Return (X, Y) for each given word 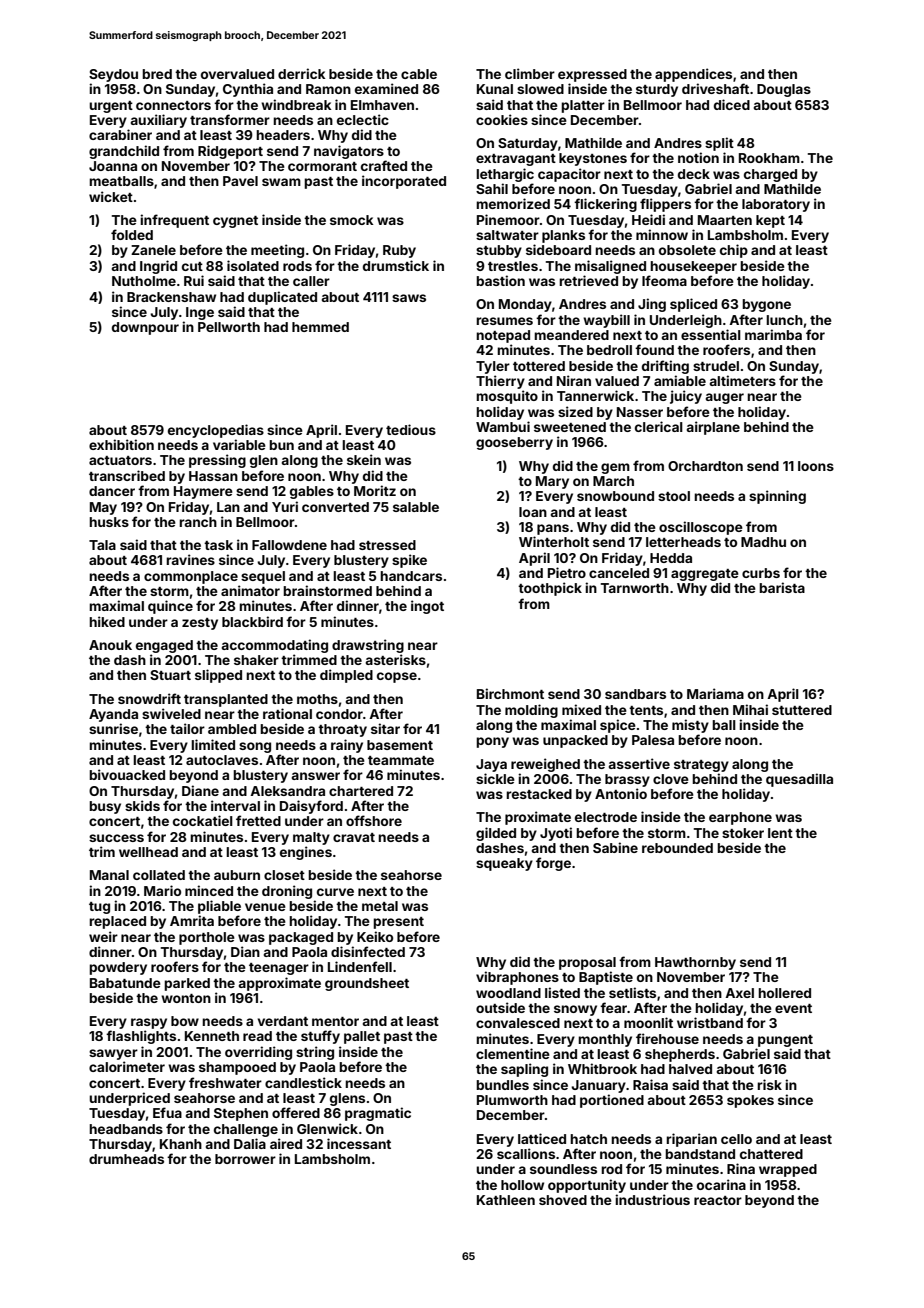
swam (281, 182)
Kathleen (506, 1200)
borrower (245, 1159)
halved (690, 1069)
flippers (665, 205)
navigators (349, 152)
